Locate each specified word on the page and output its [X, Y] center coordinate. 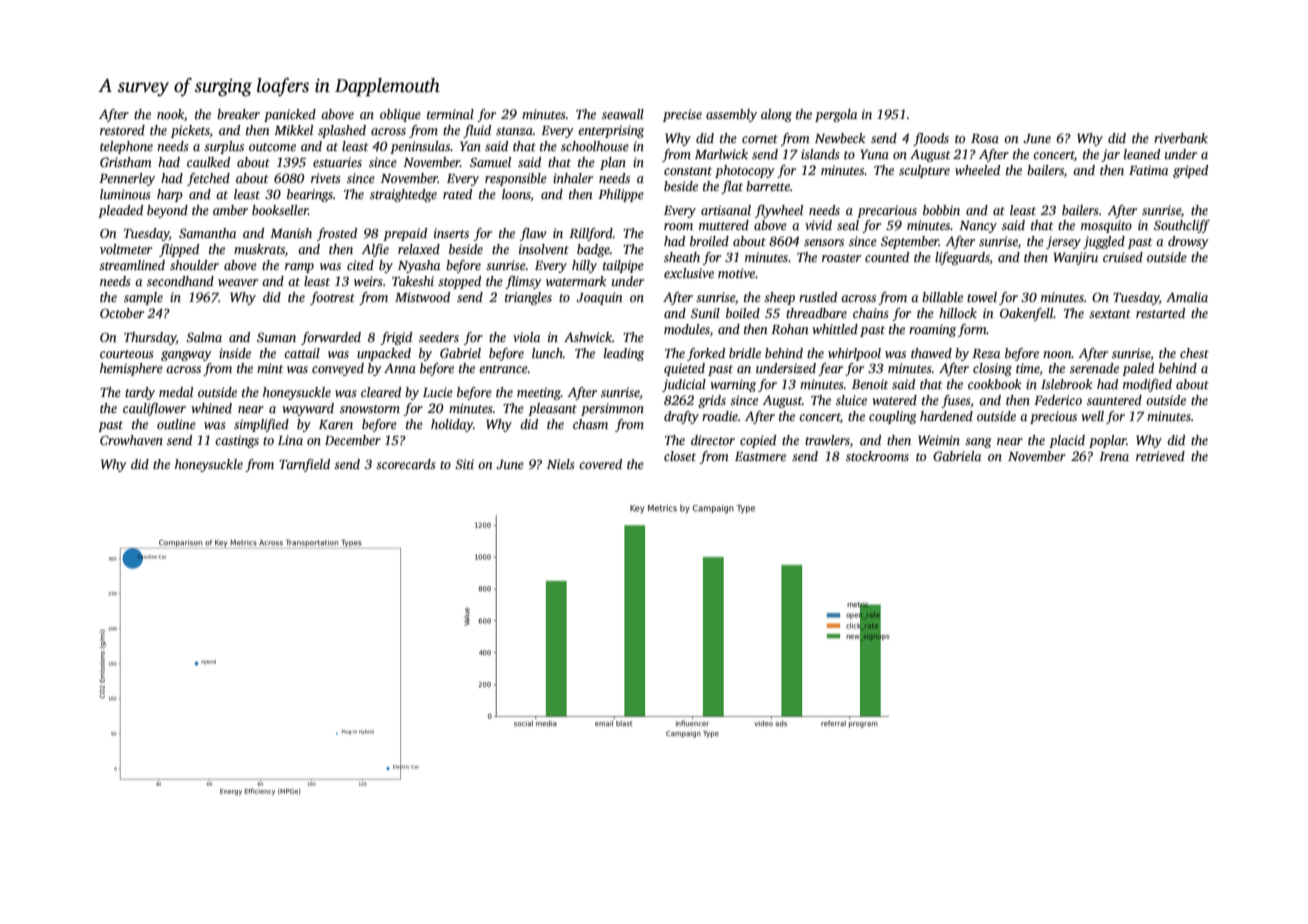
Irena [1114, 456]
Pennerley [127, 179]
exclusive [689, 273]
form [972, 330]
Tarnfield [304, 465]
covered [600, 464]
